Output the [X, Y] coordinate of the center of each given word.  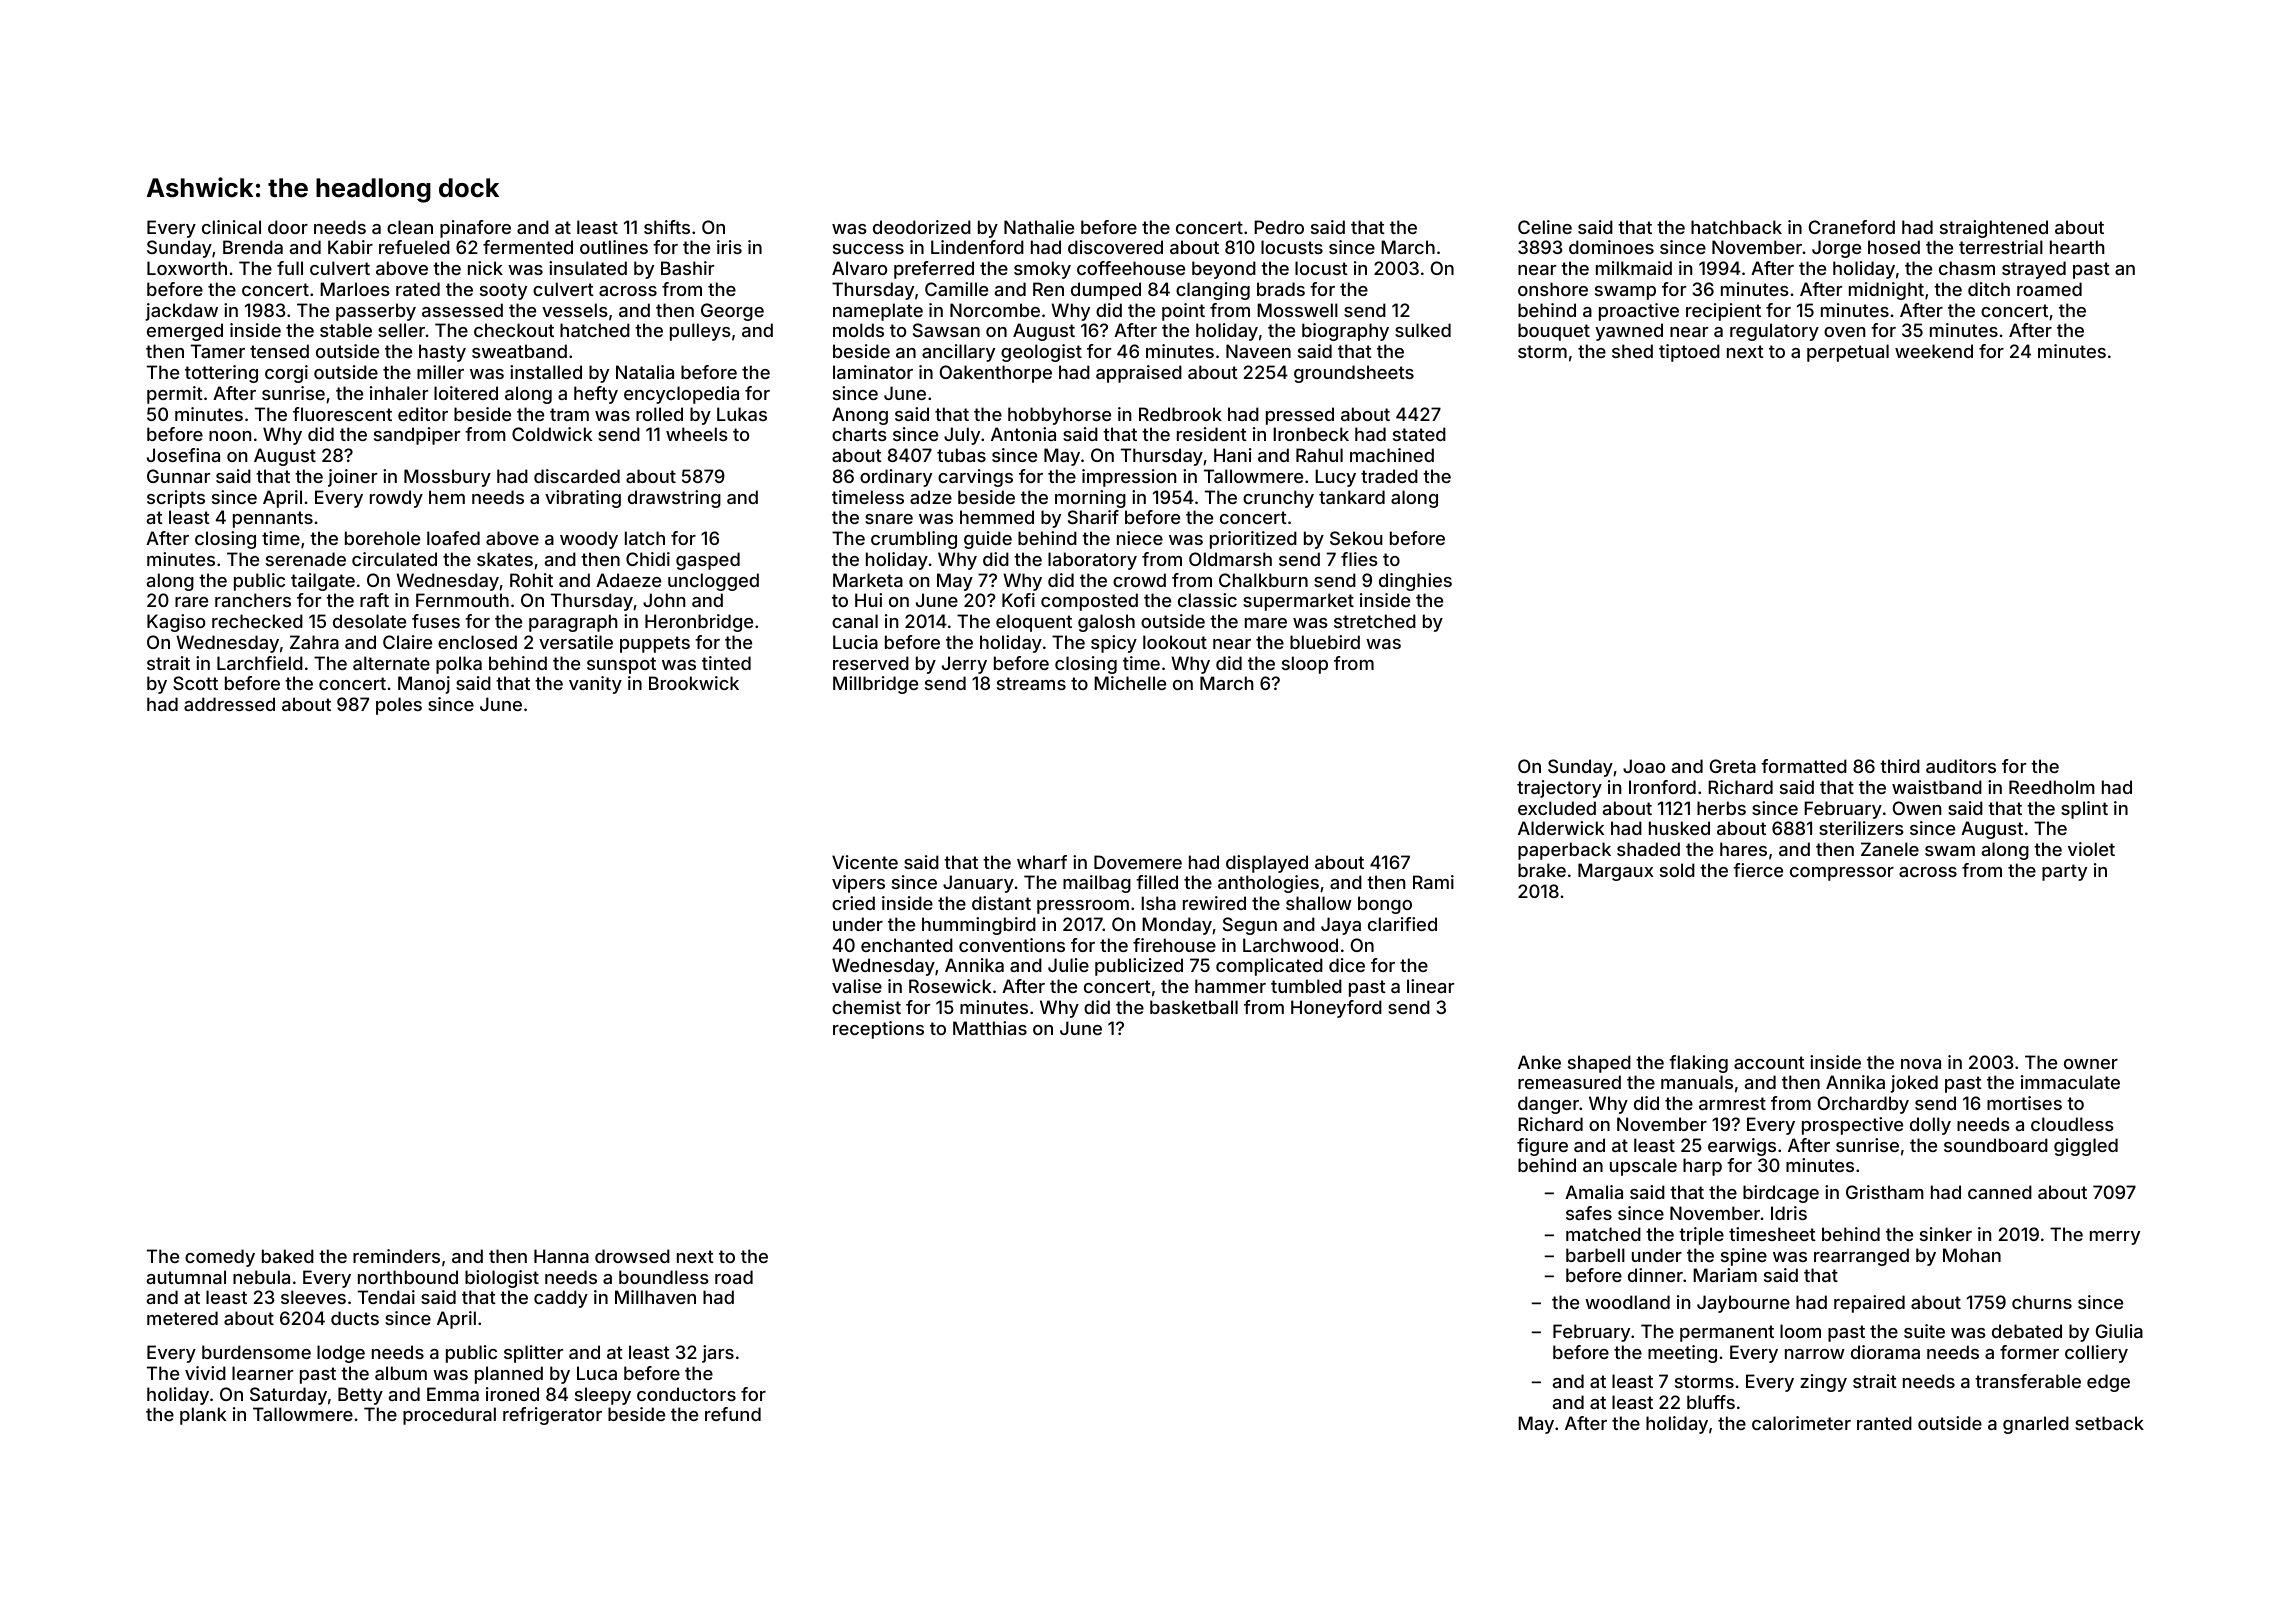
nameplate [878, 312]
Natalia [645, 372]
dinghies [1415, 582]
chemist [866, 1007]
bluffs [1711, 1402]
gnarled [2036, 1425]
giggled [2086, 1147]
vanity [595, 685]
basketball [1194, 1007]
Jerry [964, 665]
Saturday [288, 1396]
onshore [1553, 289]
